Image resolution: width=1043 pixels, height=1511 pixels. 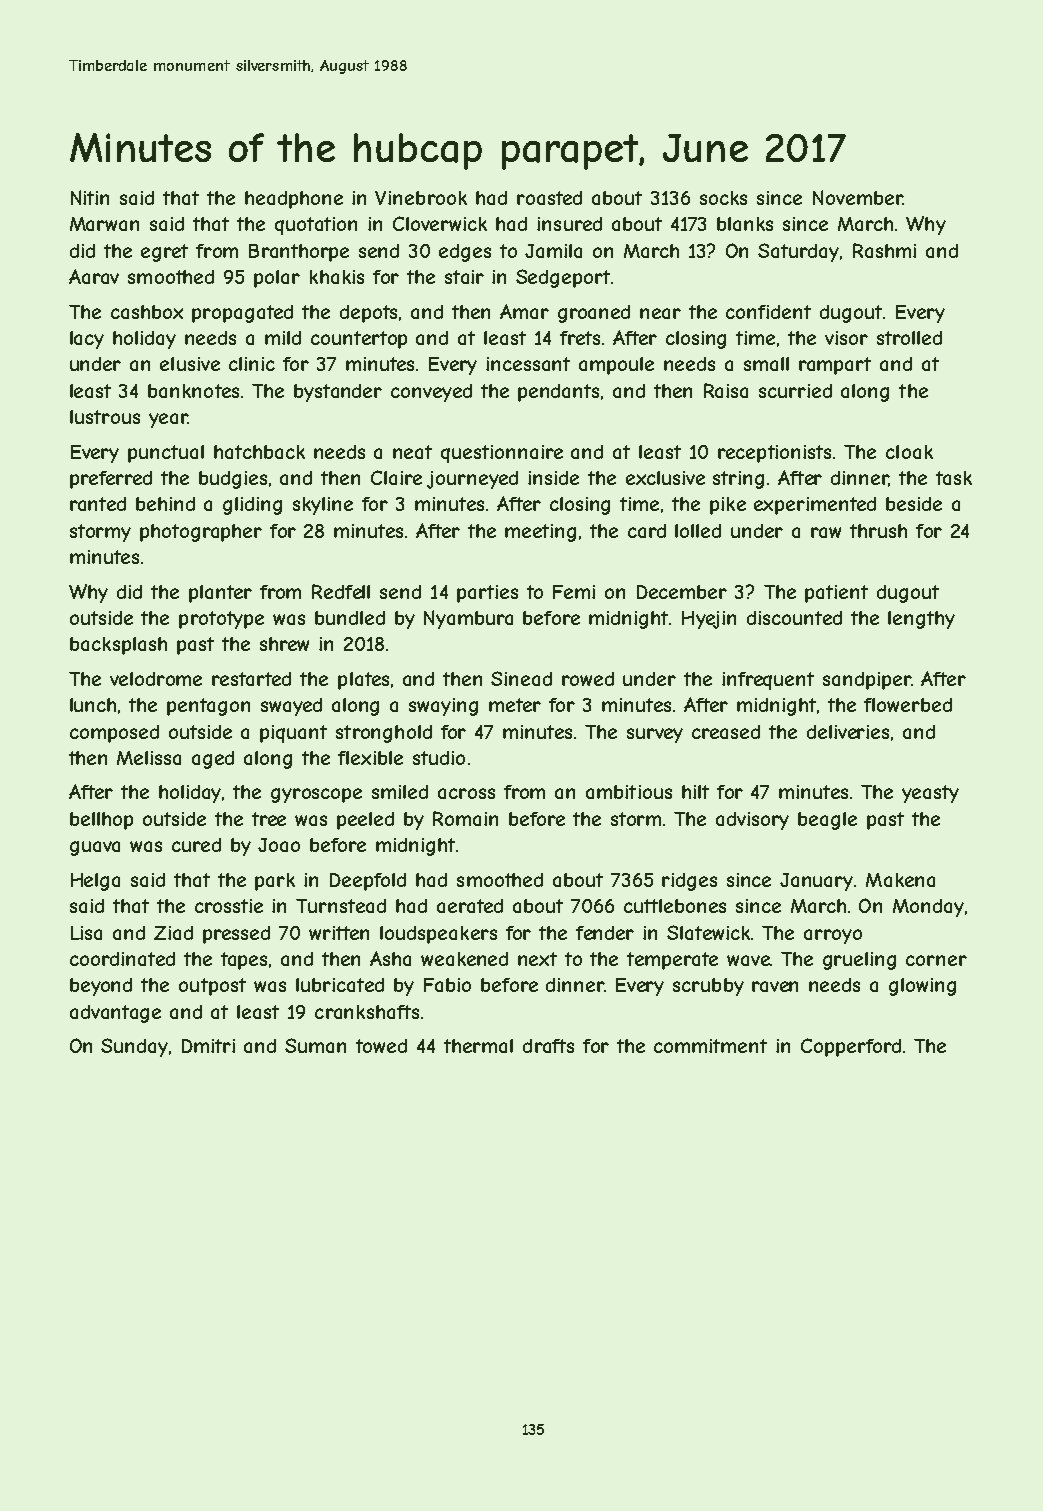 What do you see at coordinates (208, 1046) in the document?
I see `Dmitri` at bounding box center [208, 1046].
